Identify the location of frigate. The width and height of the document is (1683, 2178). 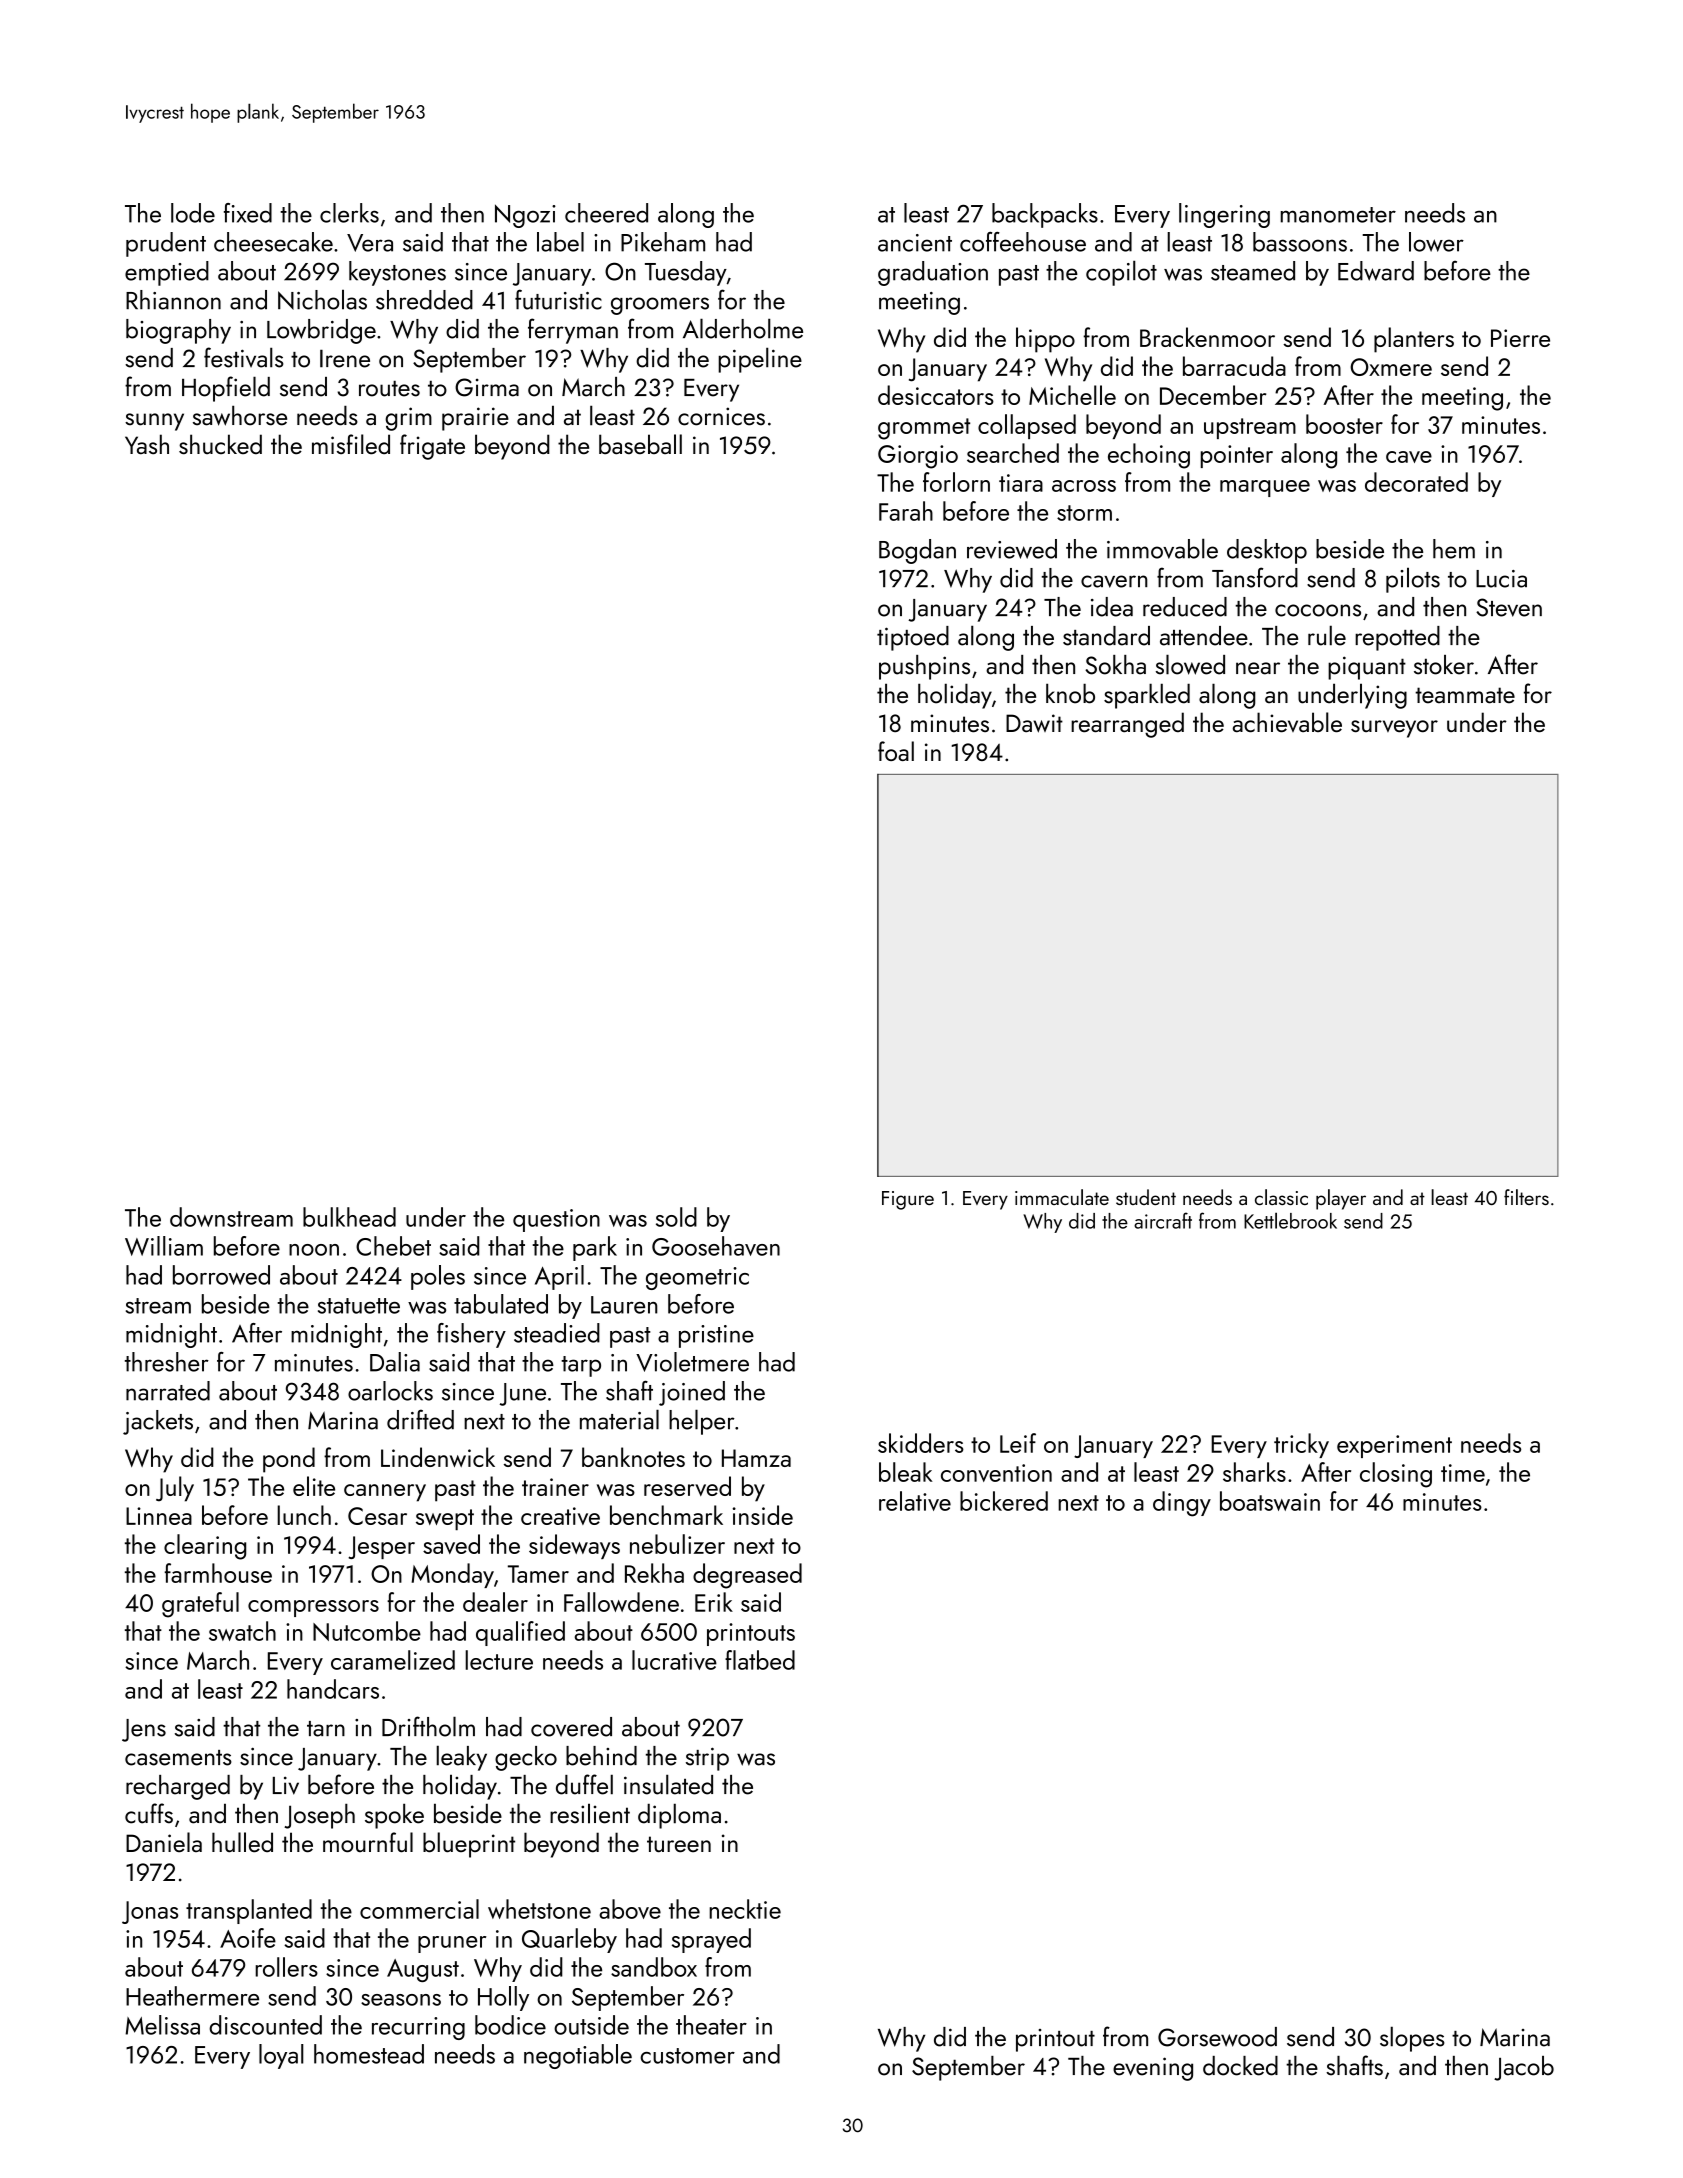
(432, 447).
